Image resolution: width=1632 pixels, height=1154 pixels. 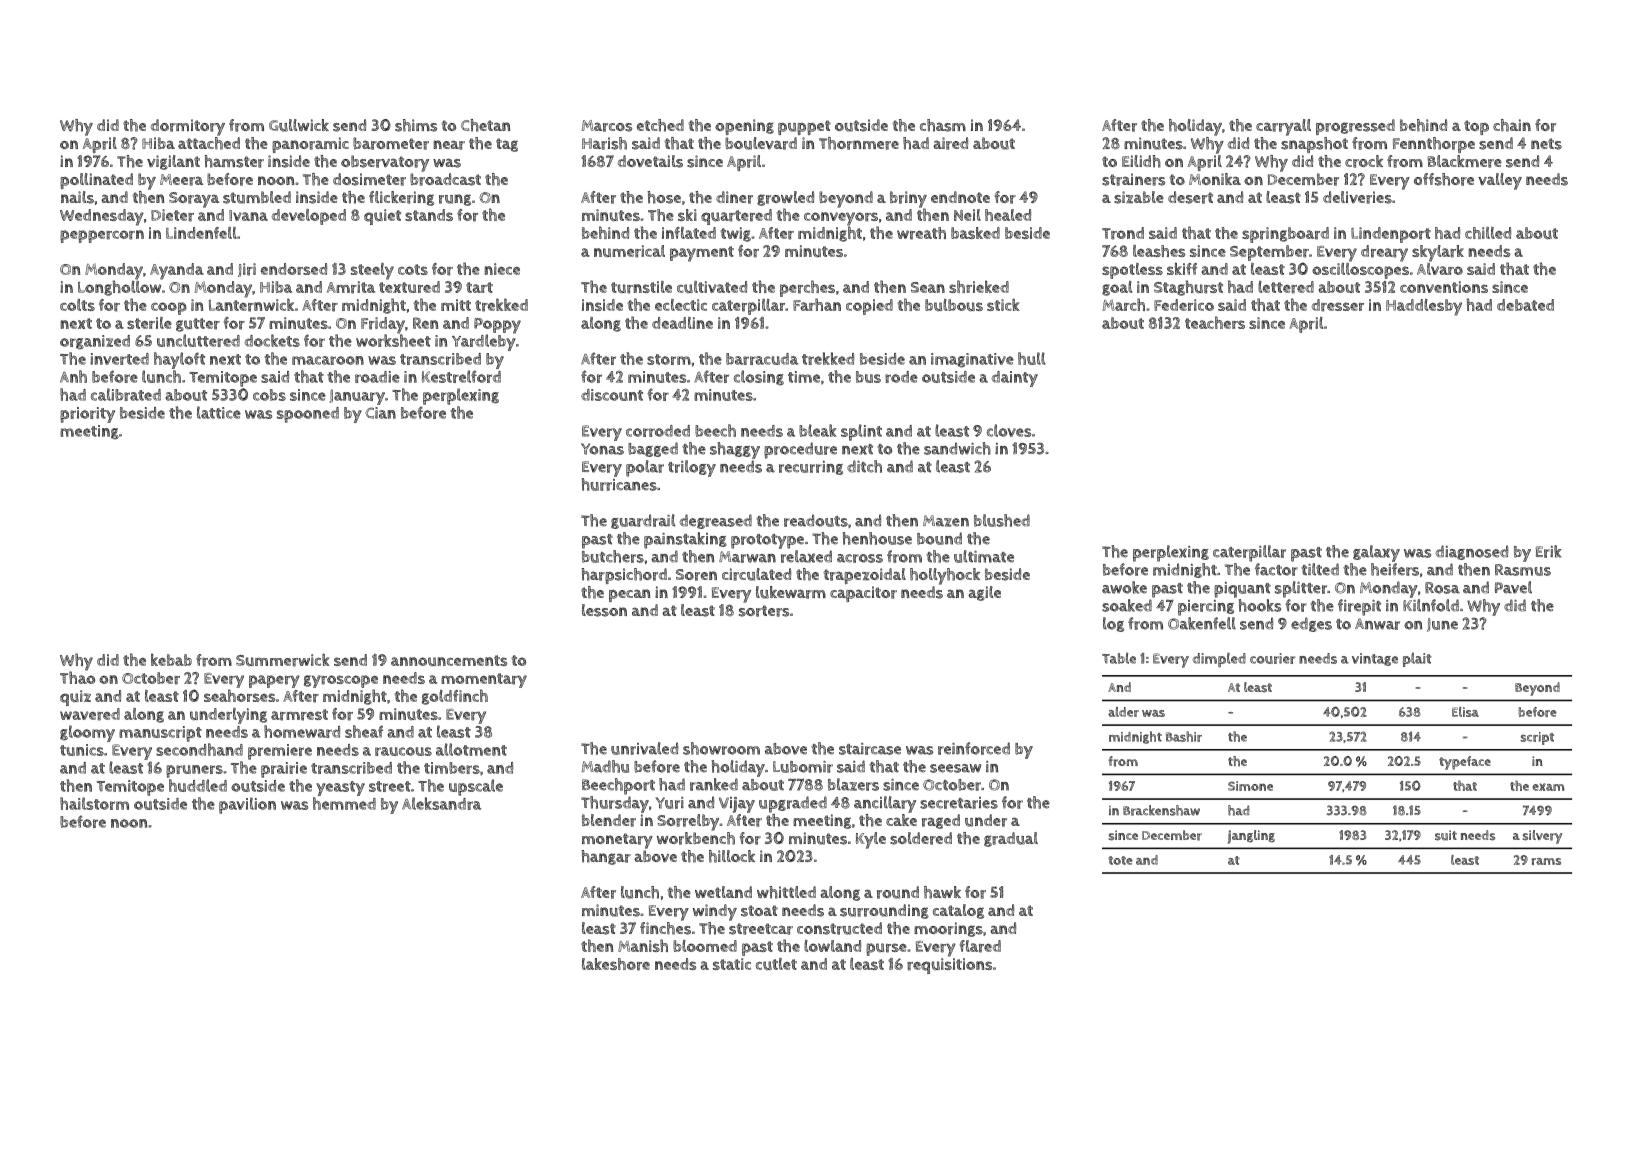 I want to click on priority, so click(x=87, y=415).
